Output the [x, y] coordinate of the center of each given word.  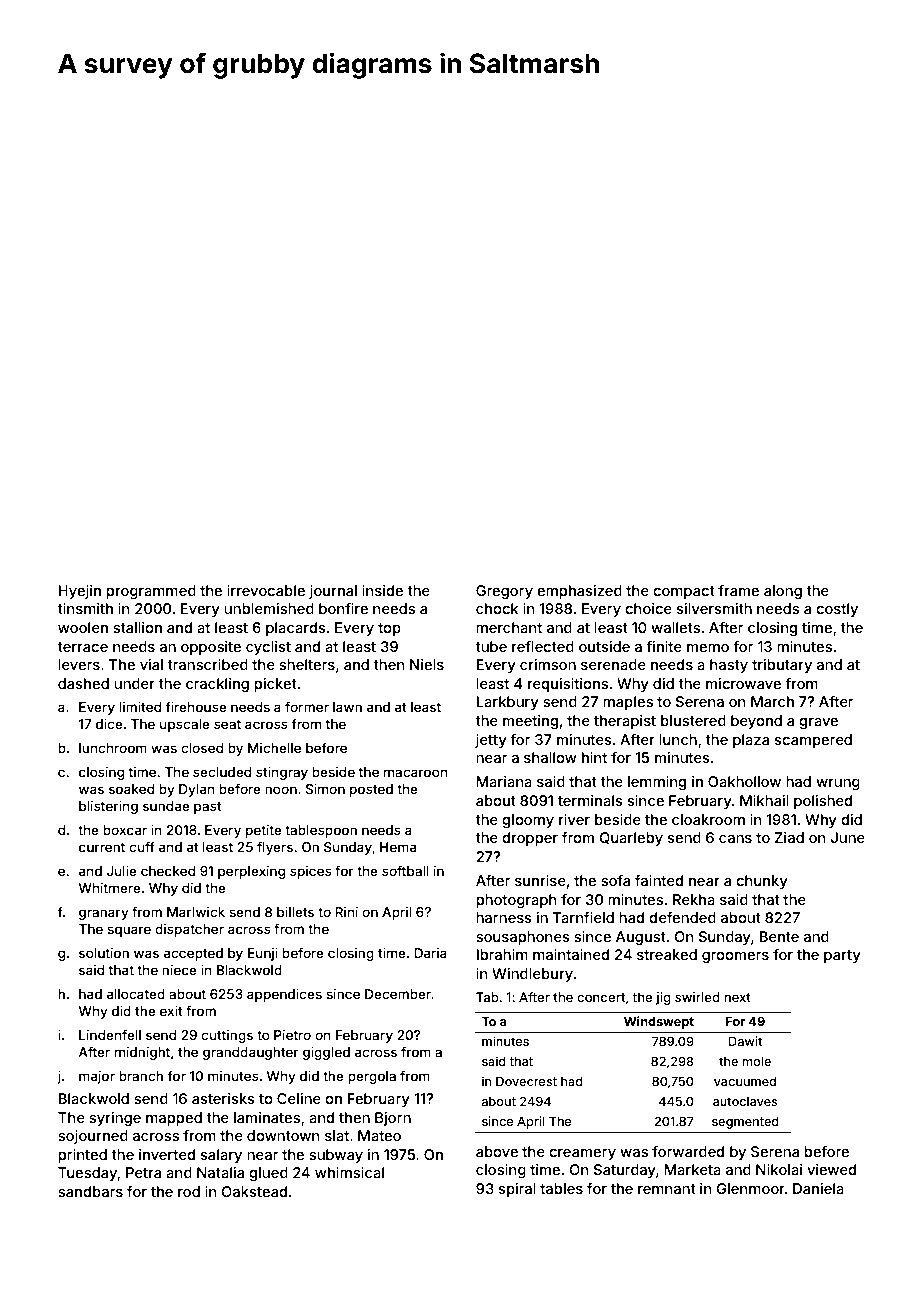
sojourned [93, 1137]
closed [202, 748]
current [102, 847]
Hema [398, 847]
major [97, 1077]
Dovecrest [526, 1081]
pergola [372, 1077]
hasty [729, 666]
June [848, 837]
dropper [530, 839]
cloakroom [708, 819]
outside [604, 646]
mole [757, 1061]
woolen [83, 627]
